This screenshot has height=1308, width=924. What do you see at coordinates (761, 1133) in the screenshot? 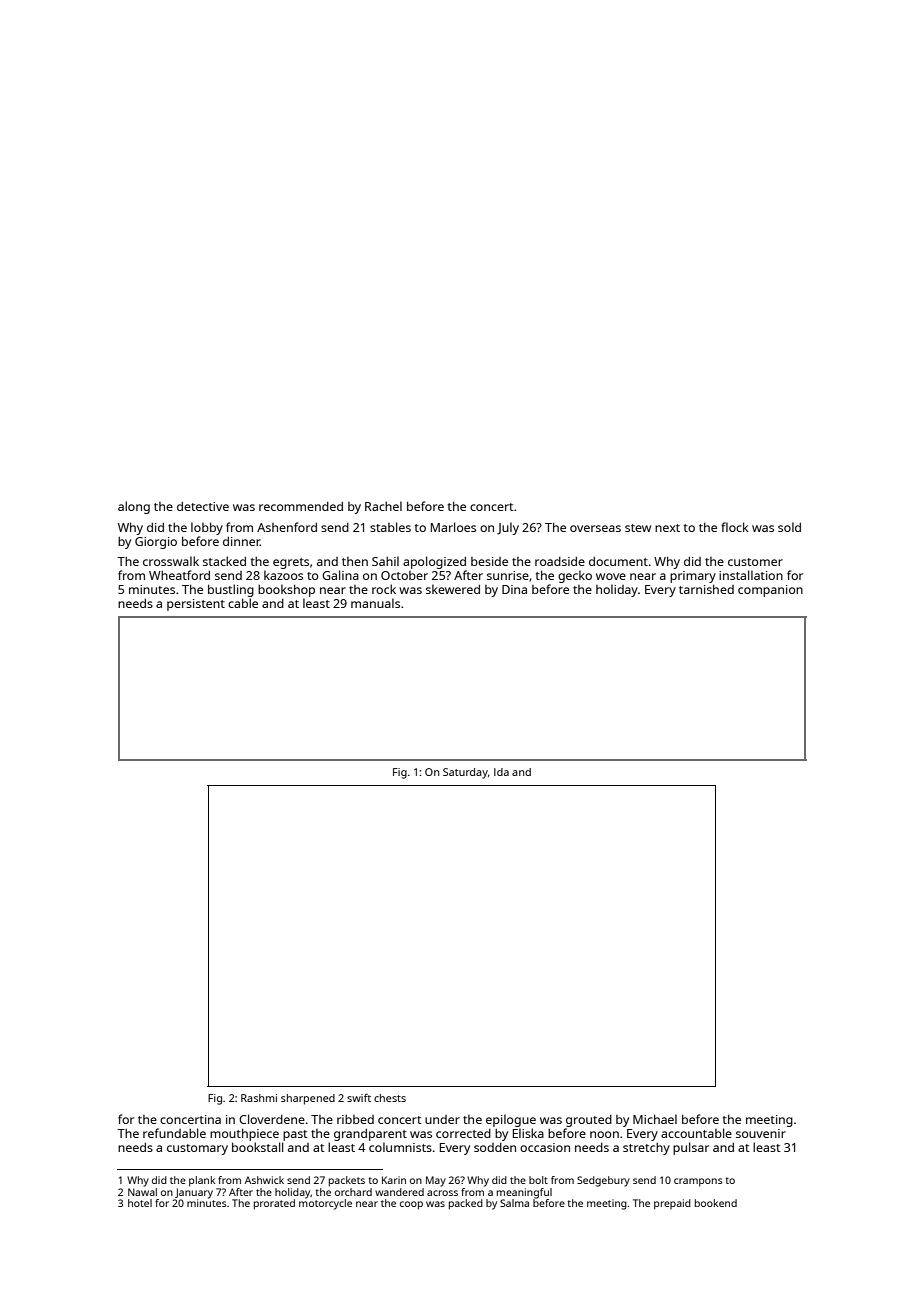
I see `souvenir` at bounding box center [761, 1133].
